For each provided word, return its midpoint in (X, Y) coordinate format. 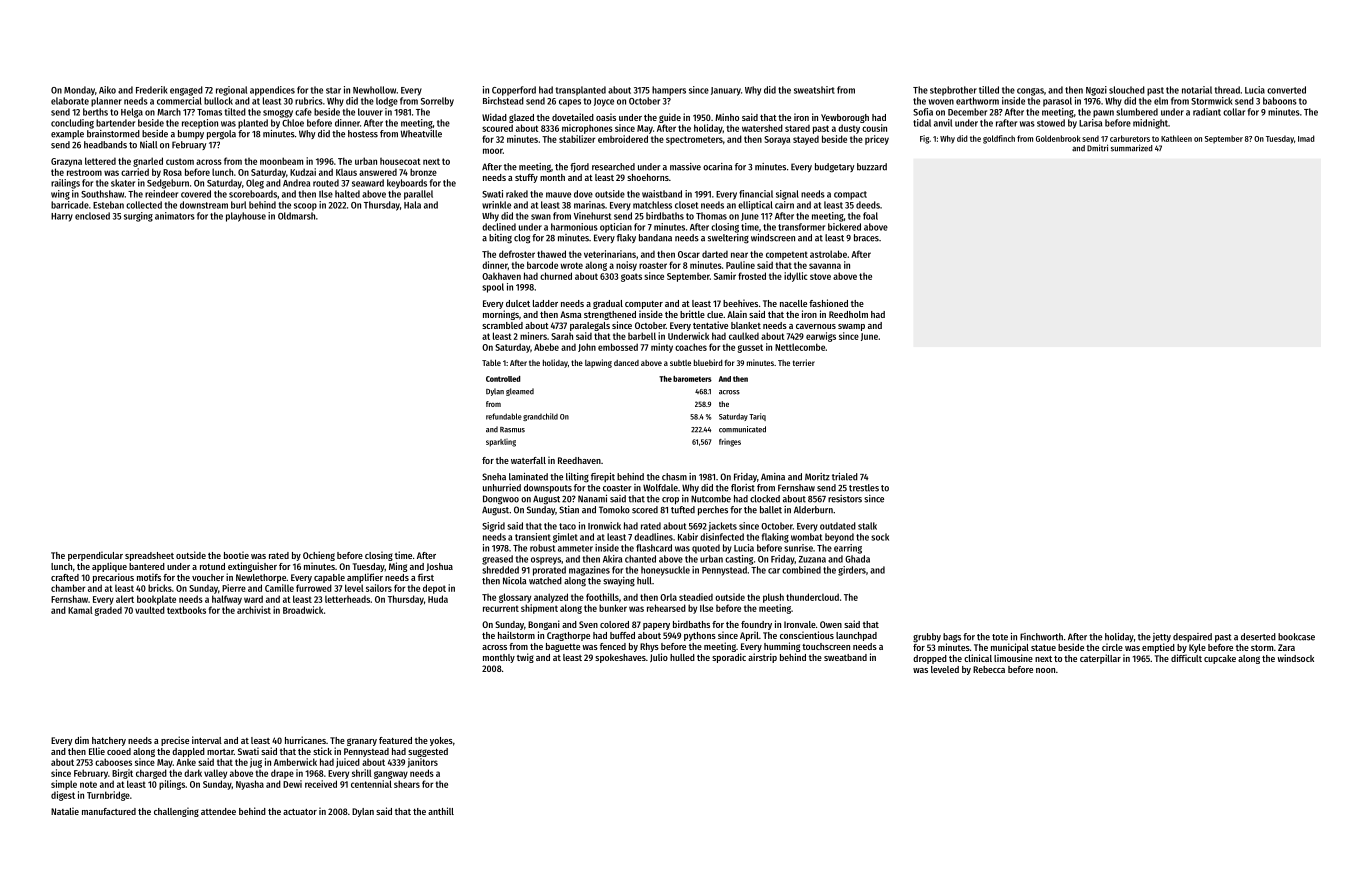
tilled (989, 90)
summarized (1132, 148)
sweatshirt (814, 90)
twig (525, 658)
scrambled (502, 325)
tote (1000, 637)
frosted (752, 276)
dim (82, 740)
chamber (68, 588)
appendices (272, 91)
